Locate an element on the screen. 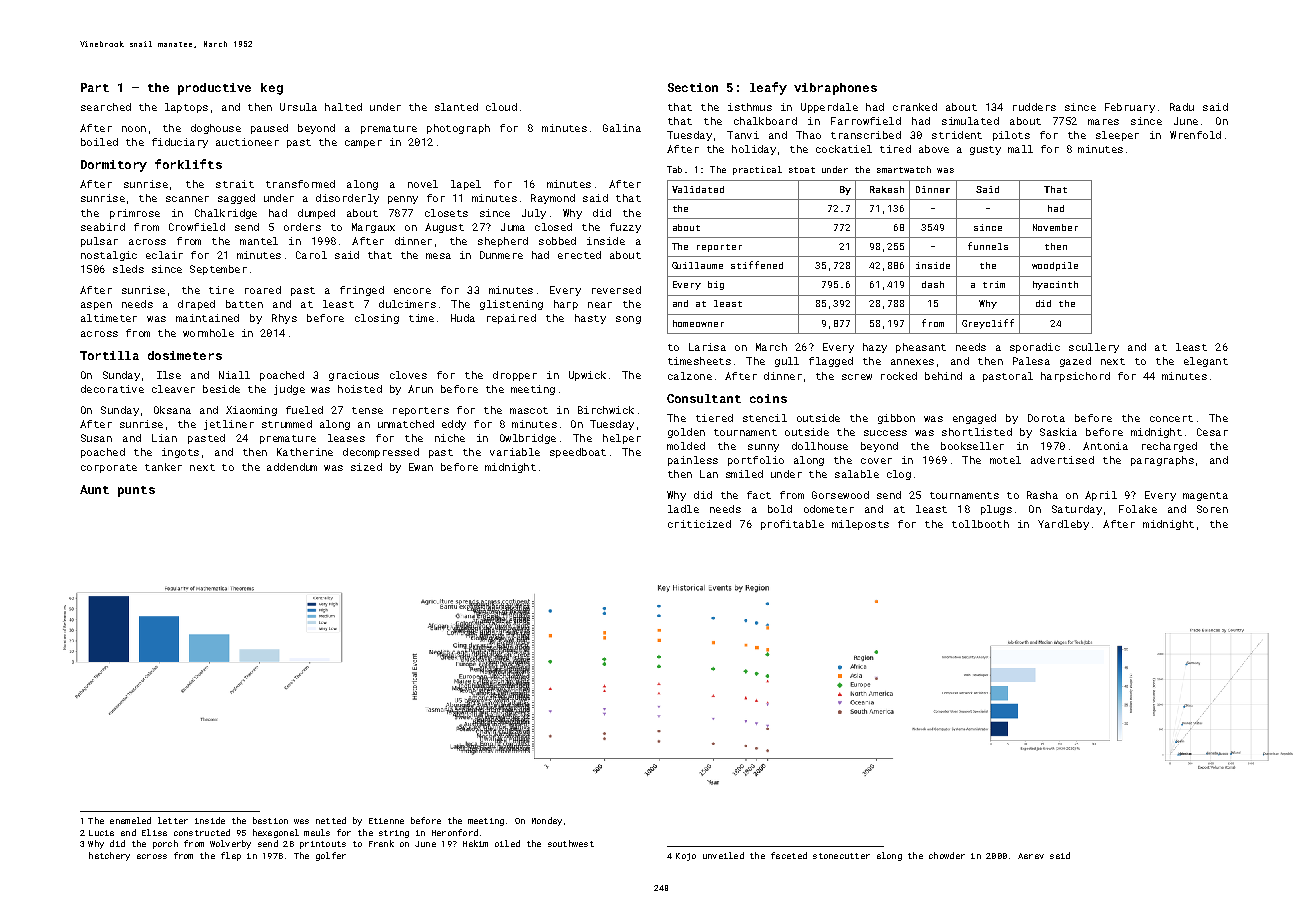 Image resolution: width=1308 pixels, height=924 pixels. tollbooth is located at coordinates (980, 524).
